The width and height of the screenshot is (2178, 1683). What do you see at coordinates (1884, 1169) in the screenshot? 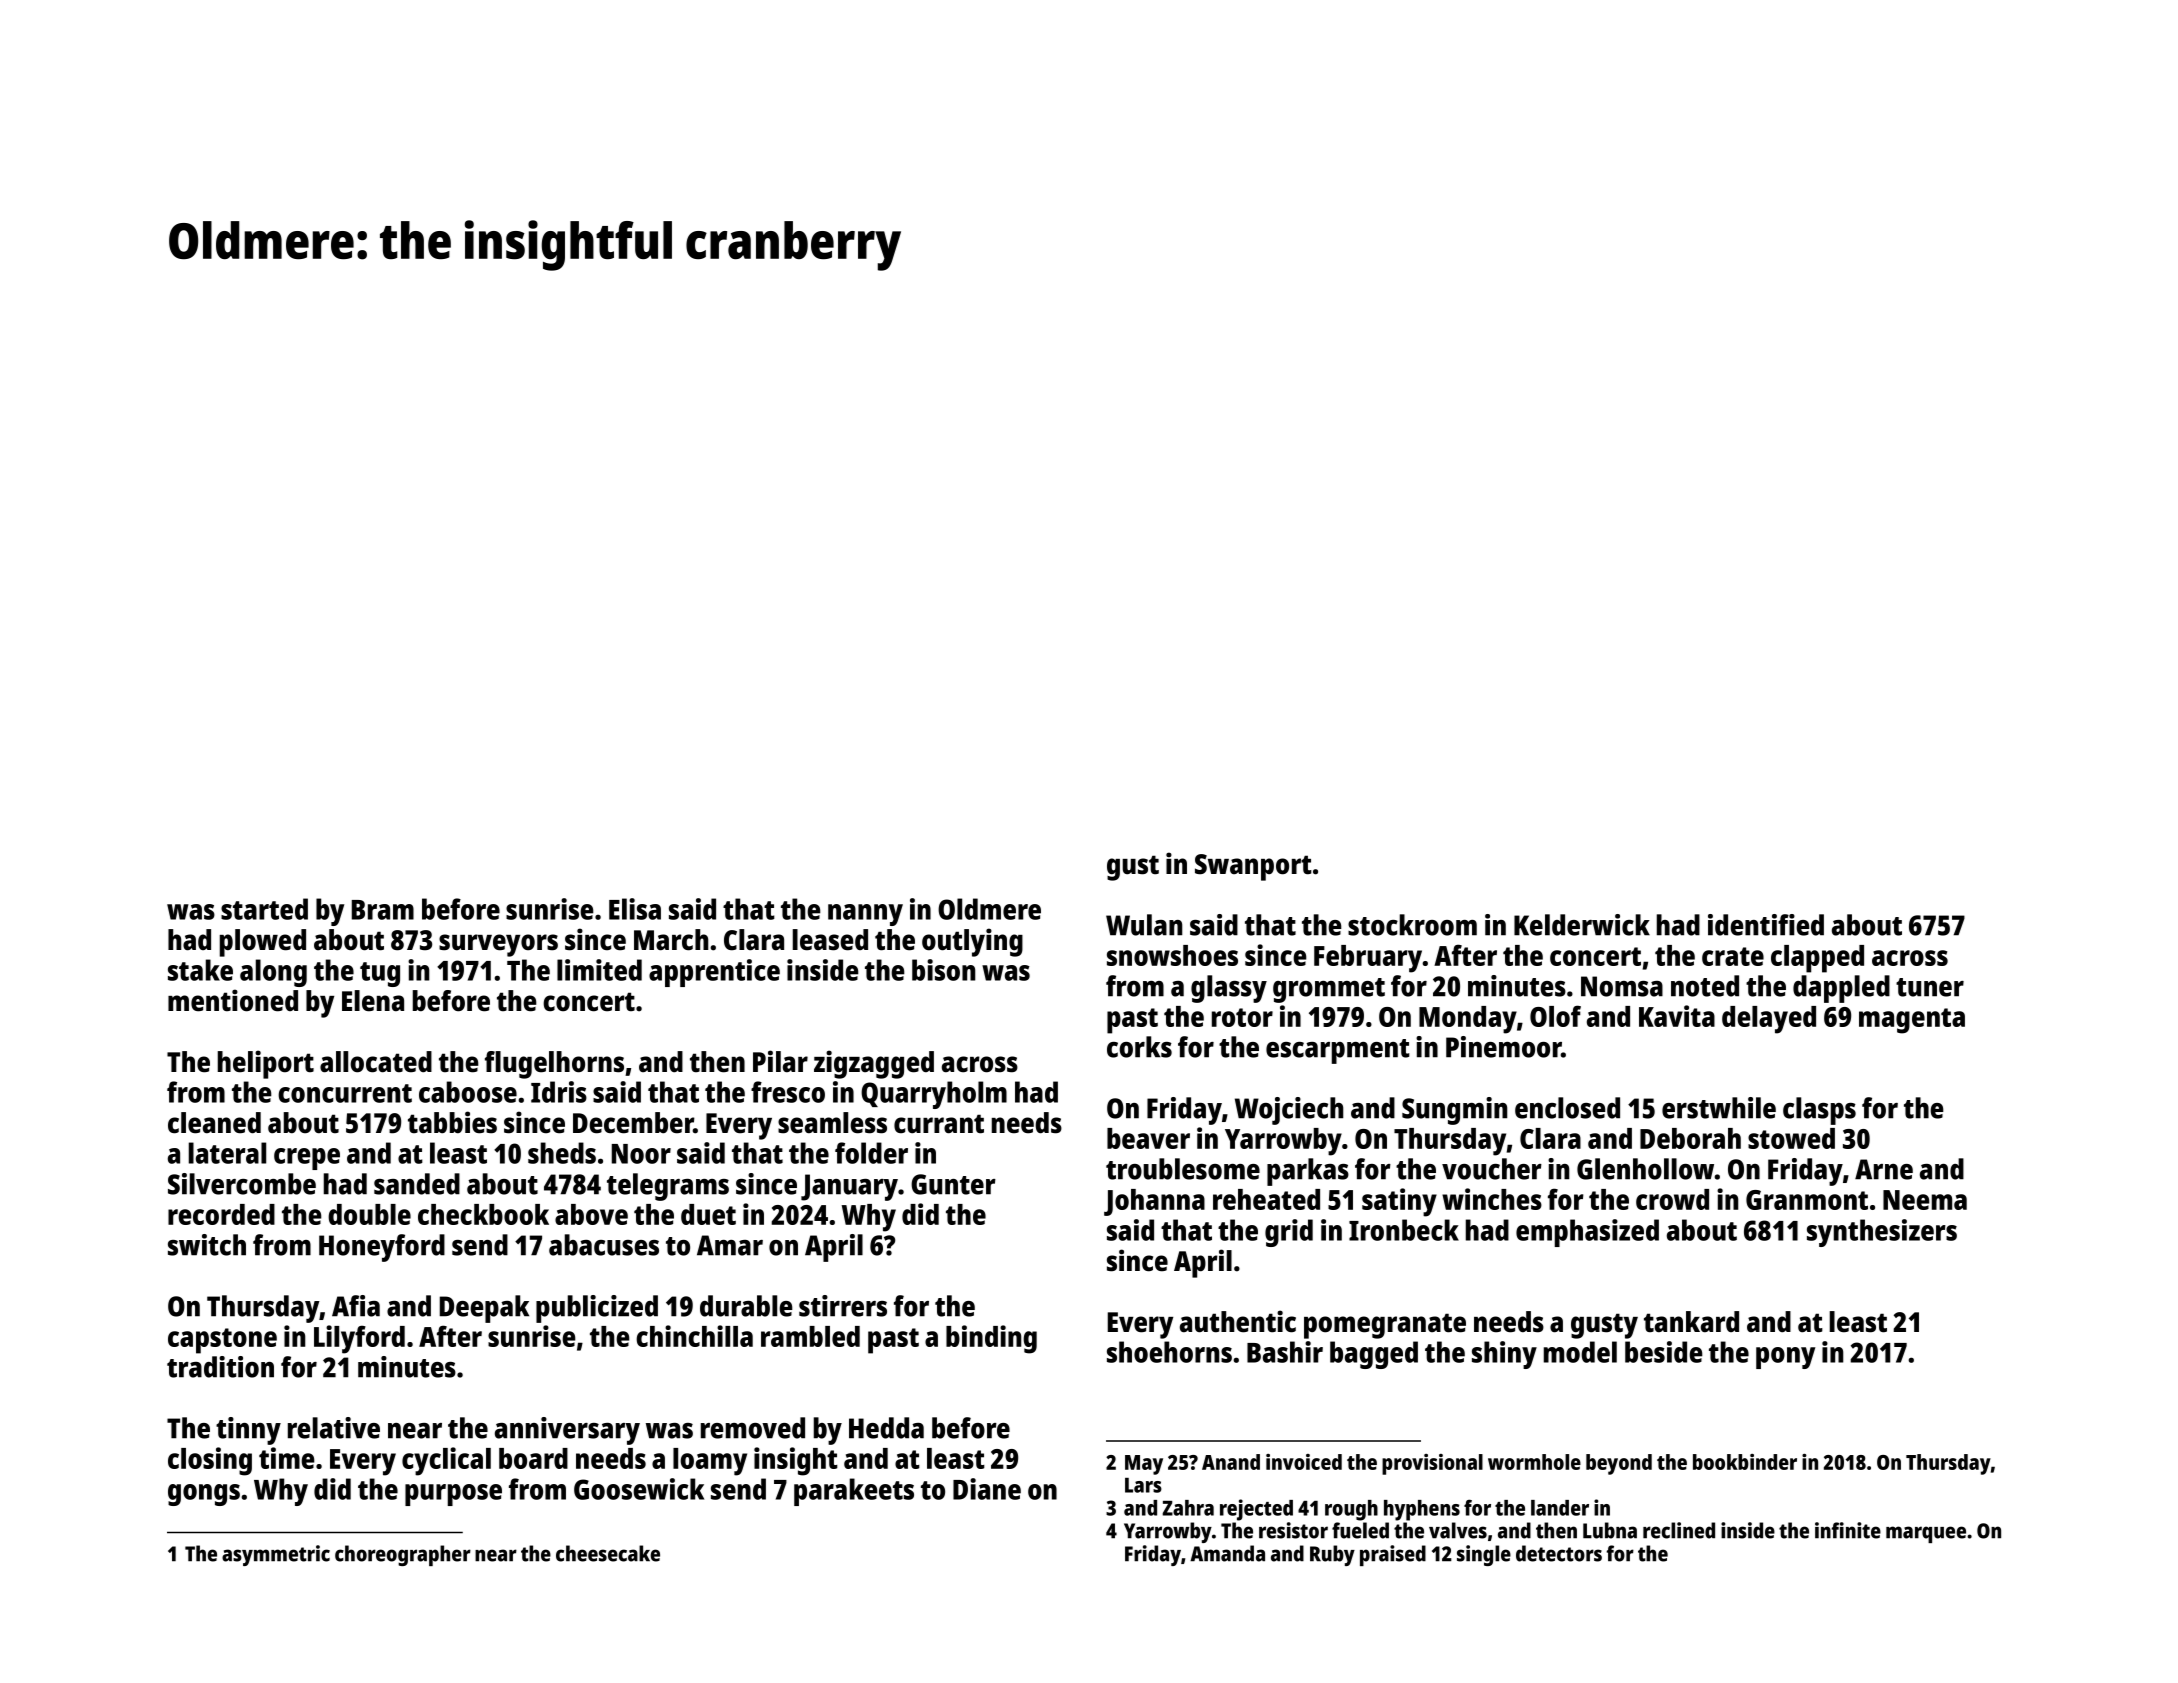
I see `Arne` at bounding box center [1884, 1169].
